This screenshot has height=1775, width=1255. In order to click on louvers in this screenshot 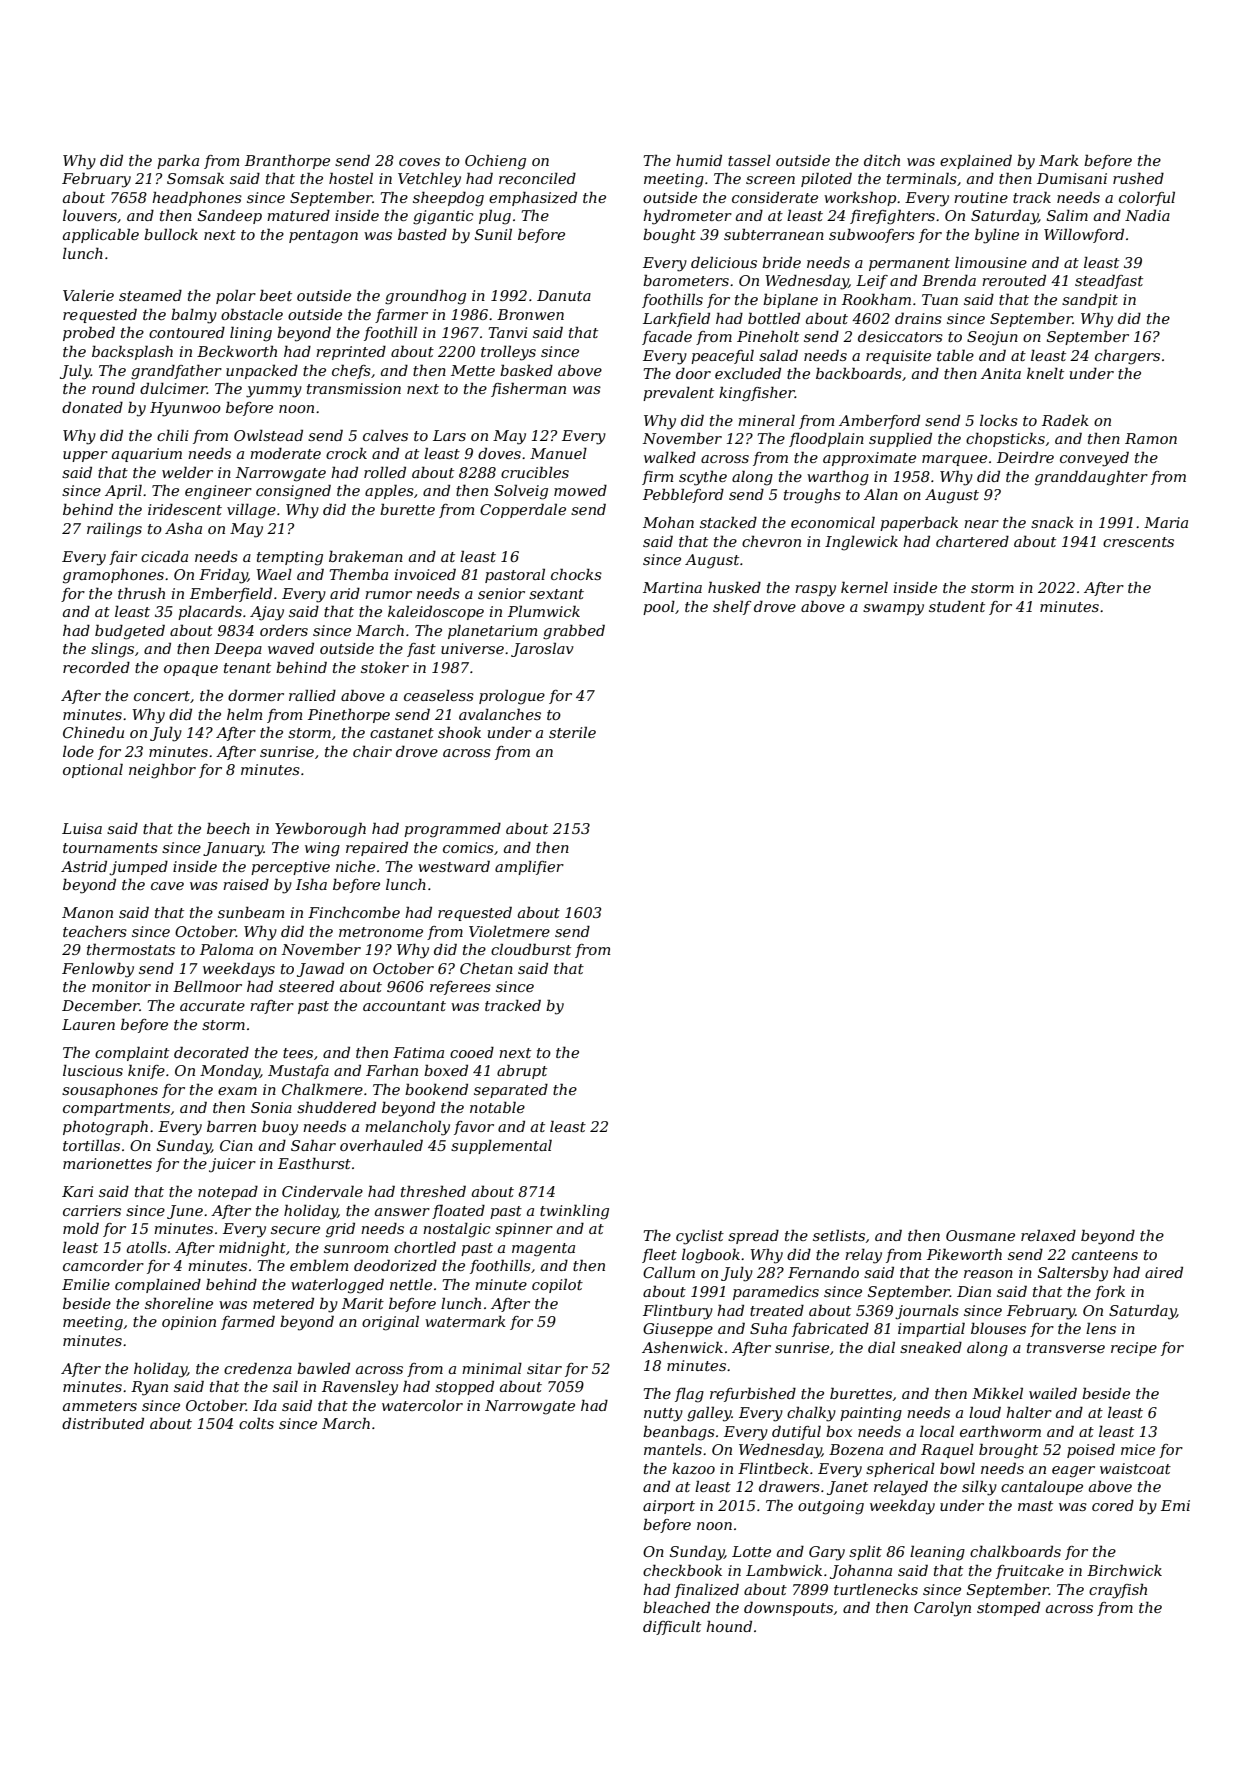, I will do `click(90, 215)`.
